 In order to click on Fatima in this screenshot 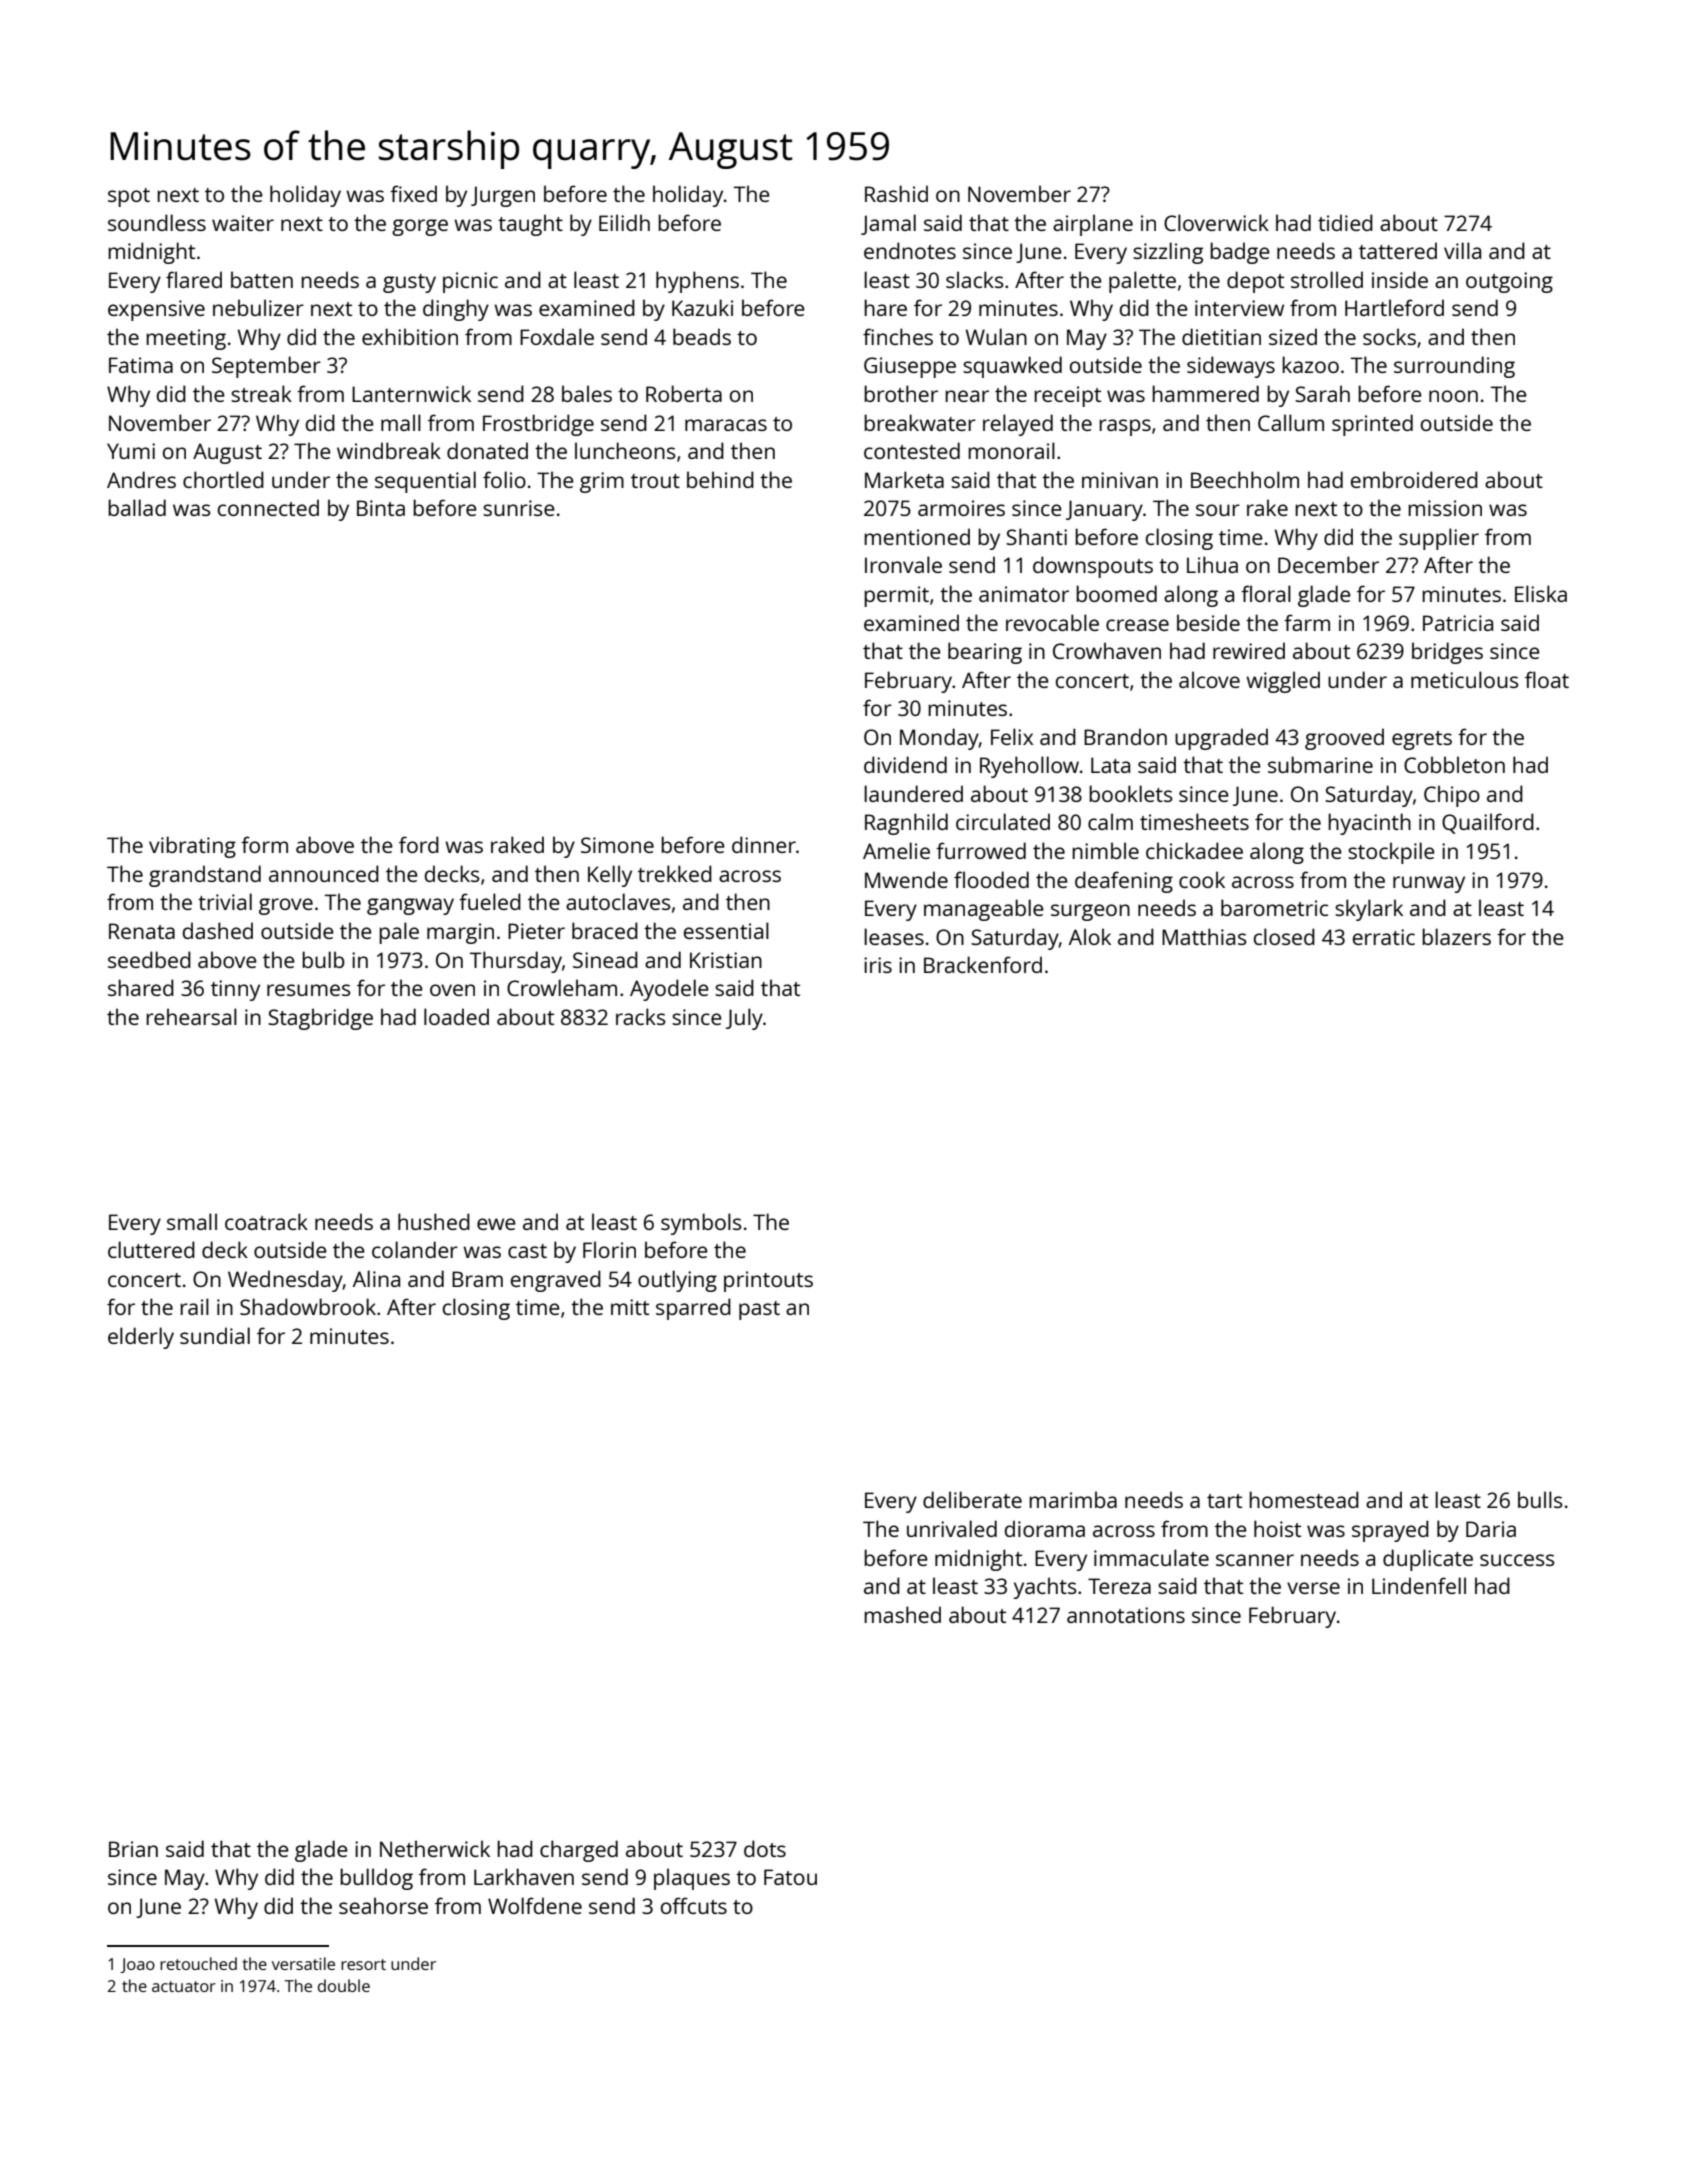, I will do `click(141, 365)`.
